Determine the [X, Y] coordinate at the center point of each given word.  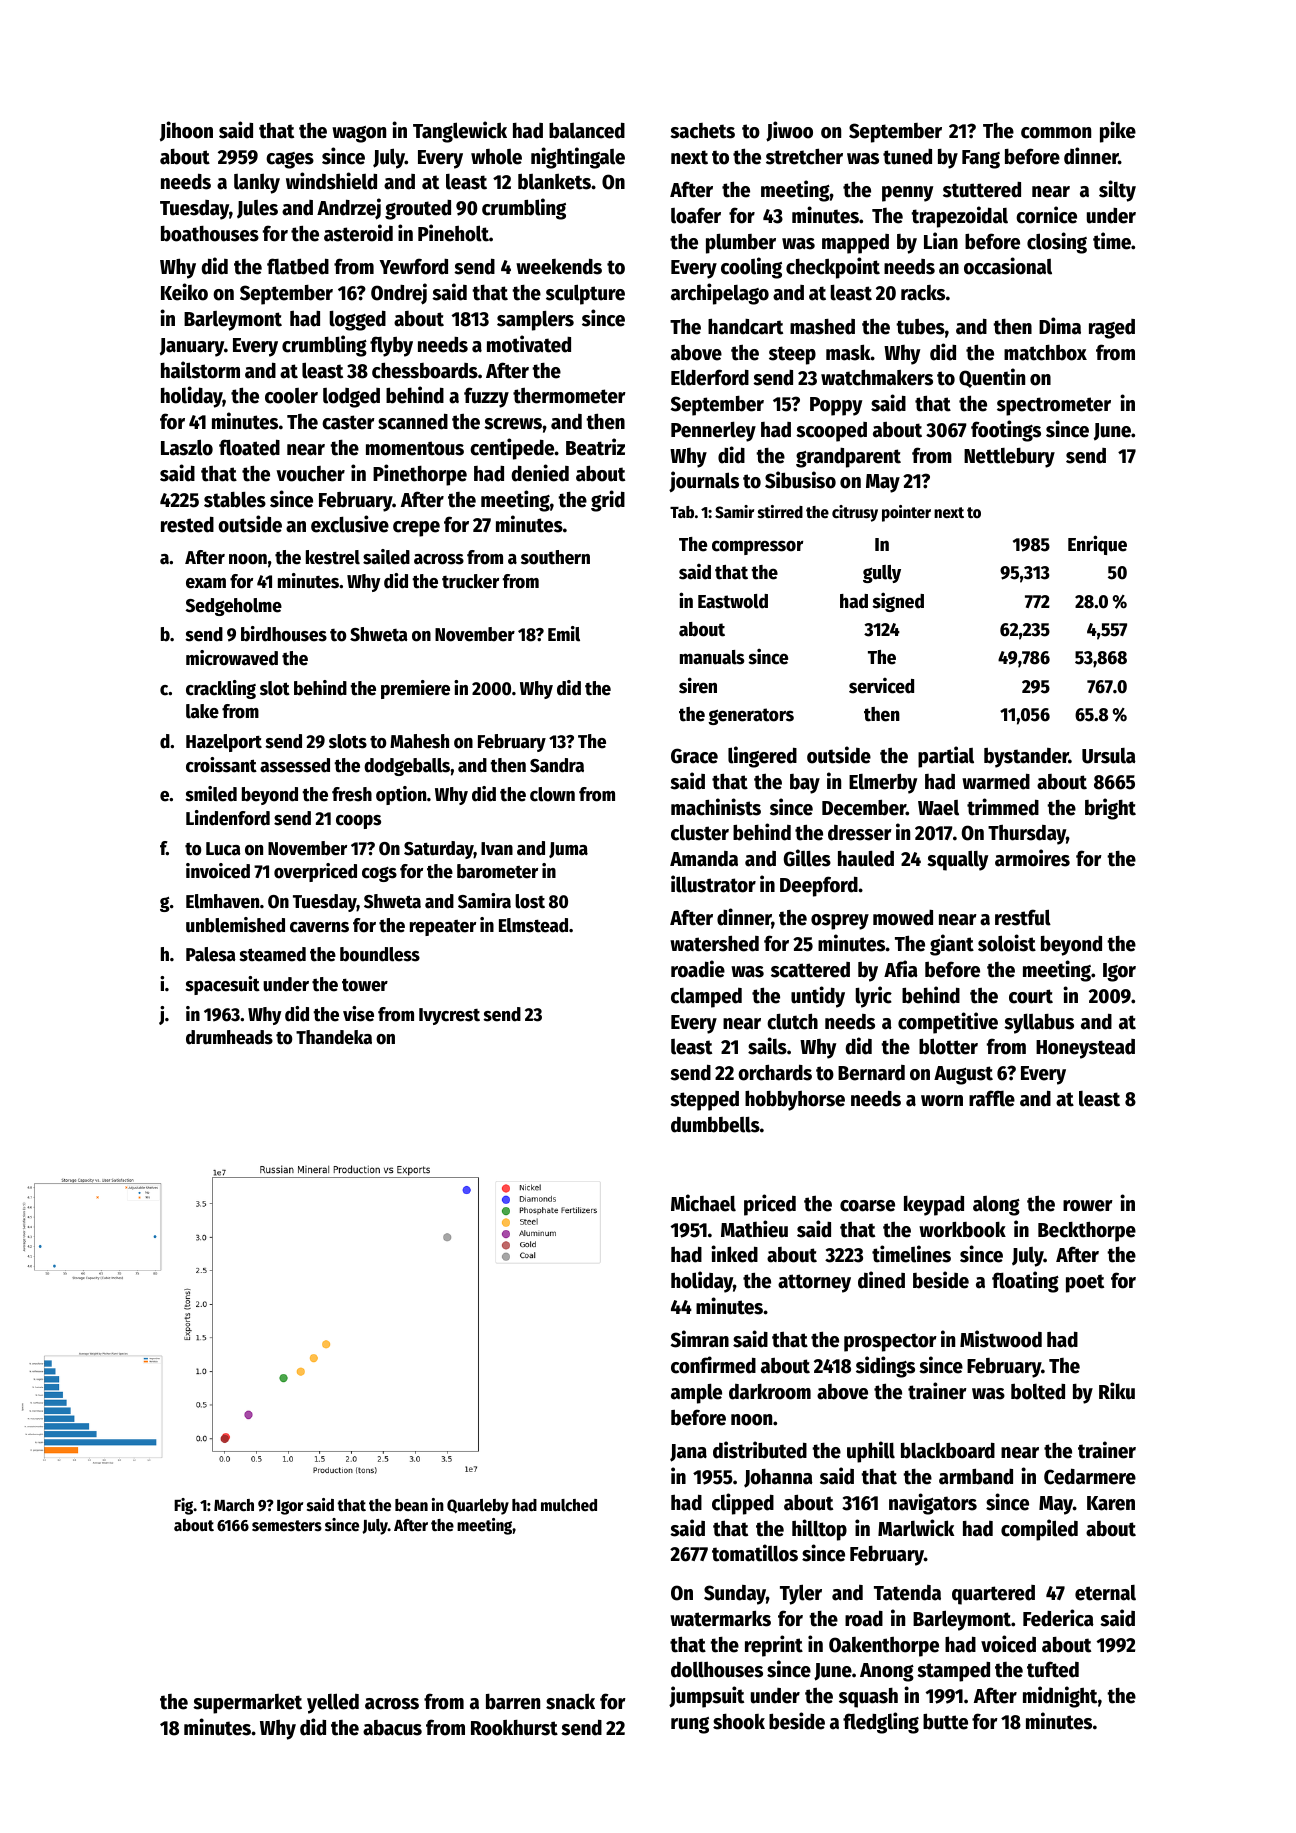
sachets [702, 131]
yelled [333, 1703]
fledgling [881, 1723]
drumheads [229, 1037]
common [1056, 133]
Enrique [1097, 545]
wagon [359, 134]
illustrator [713, 884]
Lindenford [228, 818]
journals [704, 481]
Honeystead [1085, 1049]
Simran [700, 1339]
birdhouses [284, 634]
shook [739, 1722]
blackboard [948, 1450]
